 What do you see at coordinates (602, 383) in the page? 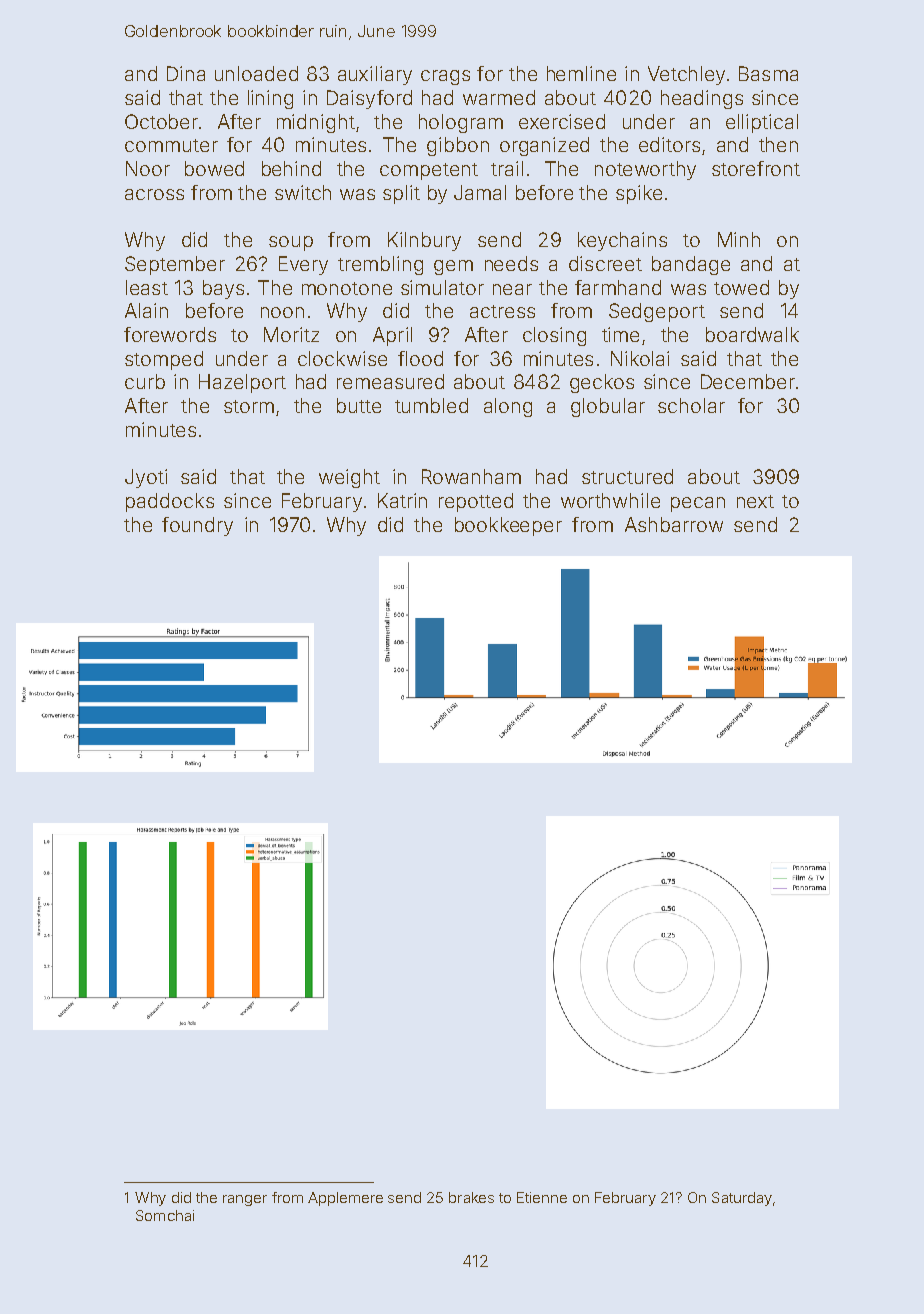
I see `geckos` at bounding box center [602, 383].
